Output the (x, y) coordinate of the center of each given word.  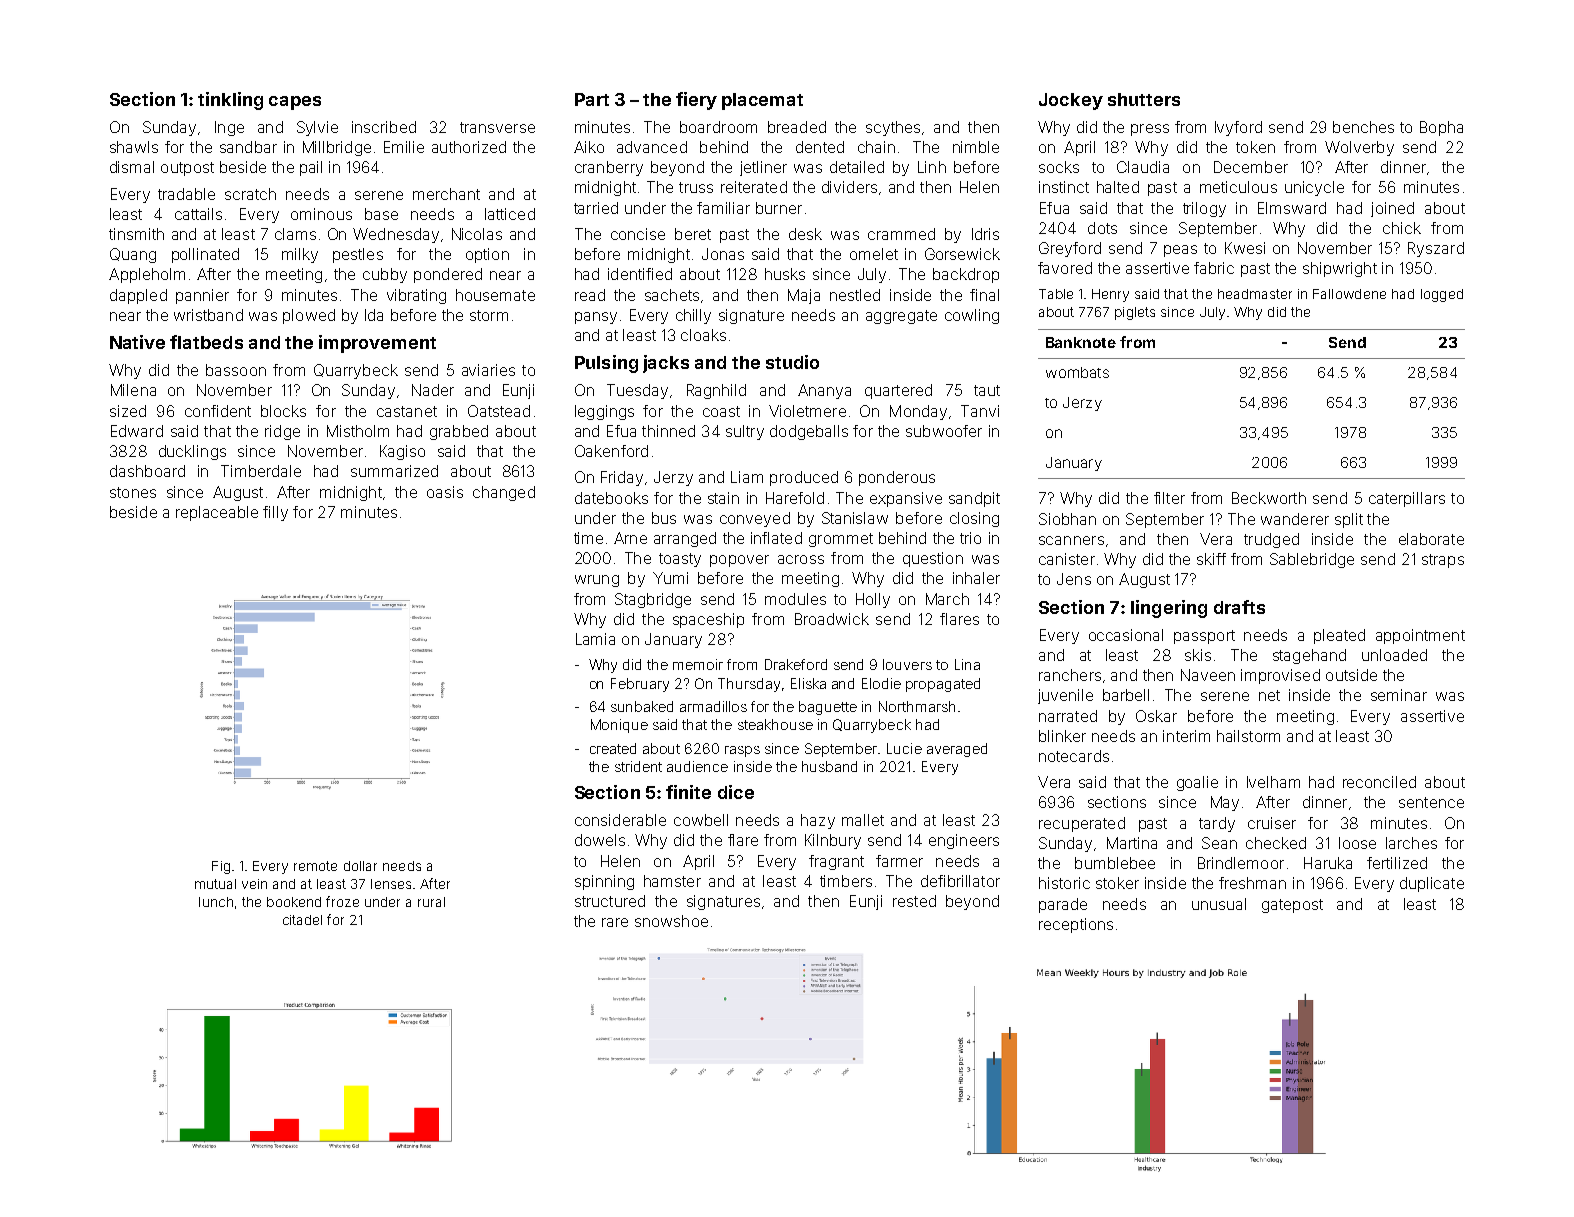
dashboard (147, 471)
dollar (360, 866)
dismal (132, 167)
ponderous (897, 478)
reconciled (1379, 782)
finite (688, 792)
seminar (1399, 695)
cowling (972, 316)
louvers (907, 664)
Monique (619, 726)
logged (1442, 295)
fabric (1214, 268)
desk (805, 234)
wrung (597, 581)
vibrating (416, 296)
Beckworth (1269, 498)
